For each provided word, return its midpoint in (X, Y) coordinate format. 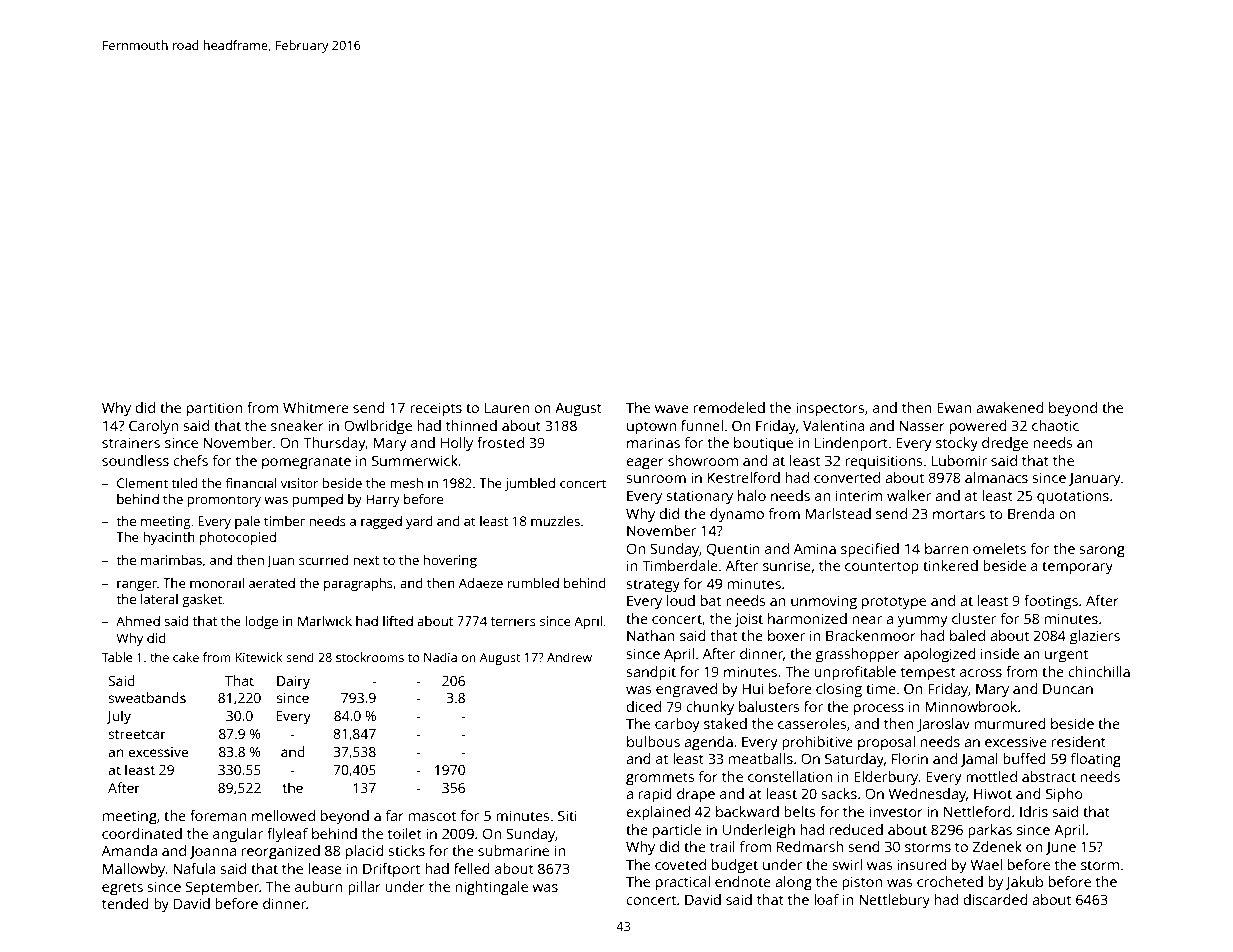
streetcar (137, 734)
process (879, 710)
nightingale (491, 888)
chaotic (1055, 425)
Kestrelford (744, 477)
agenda (708, 743)
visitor (299, 483)
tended (125, 903)
